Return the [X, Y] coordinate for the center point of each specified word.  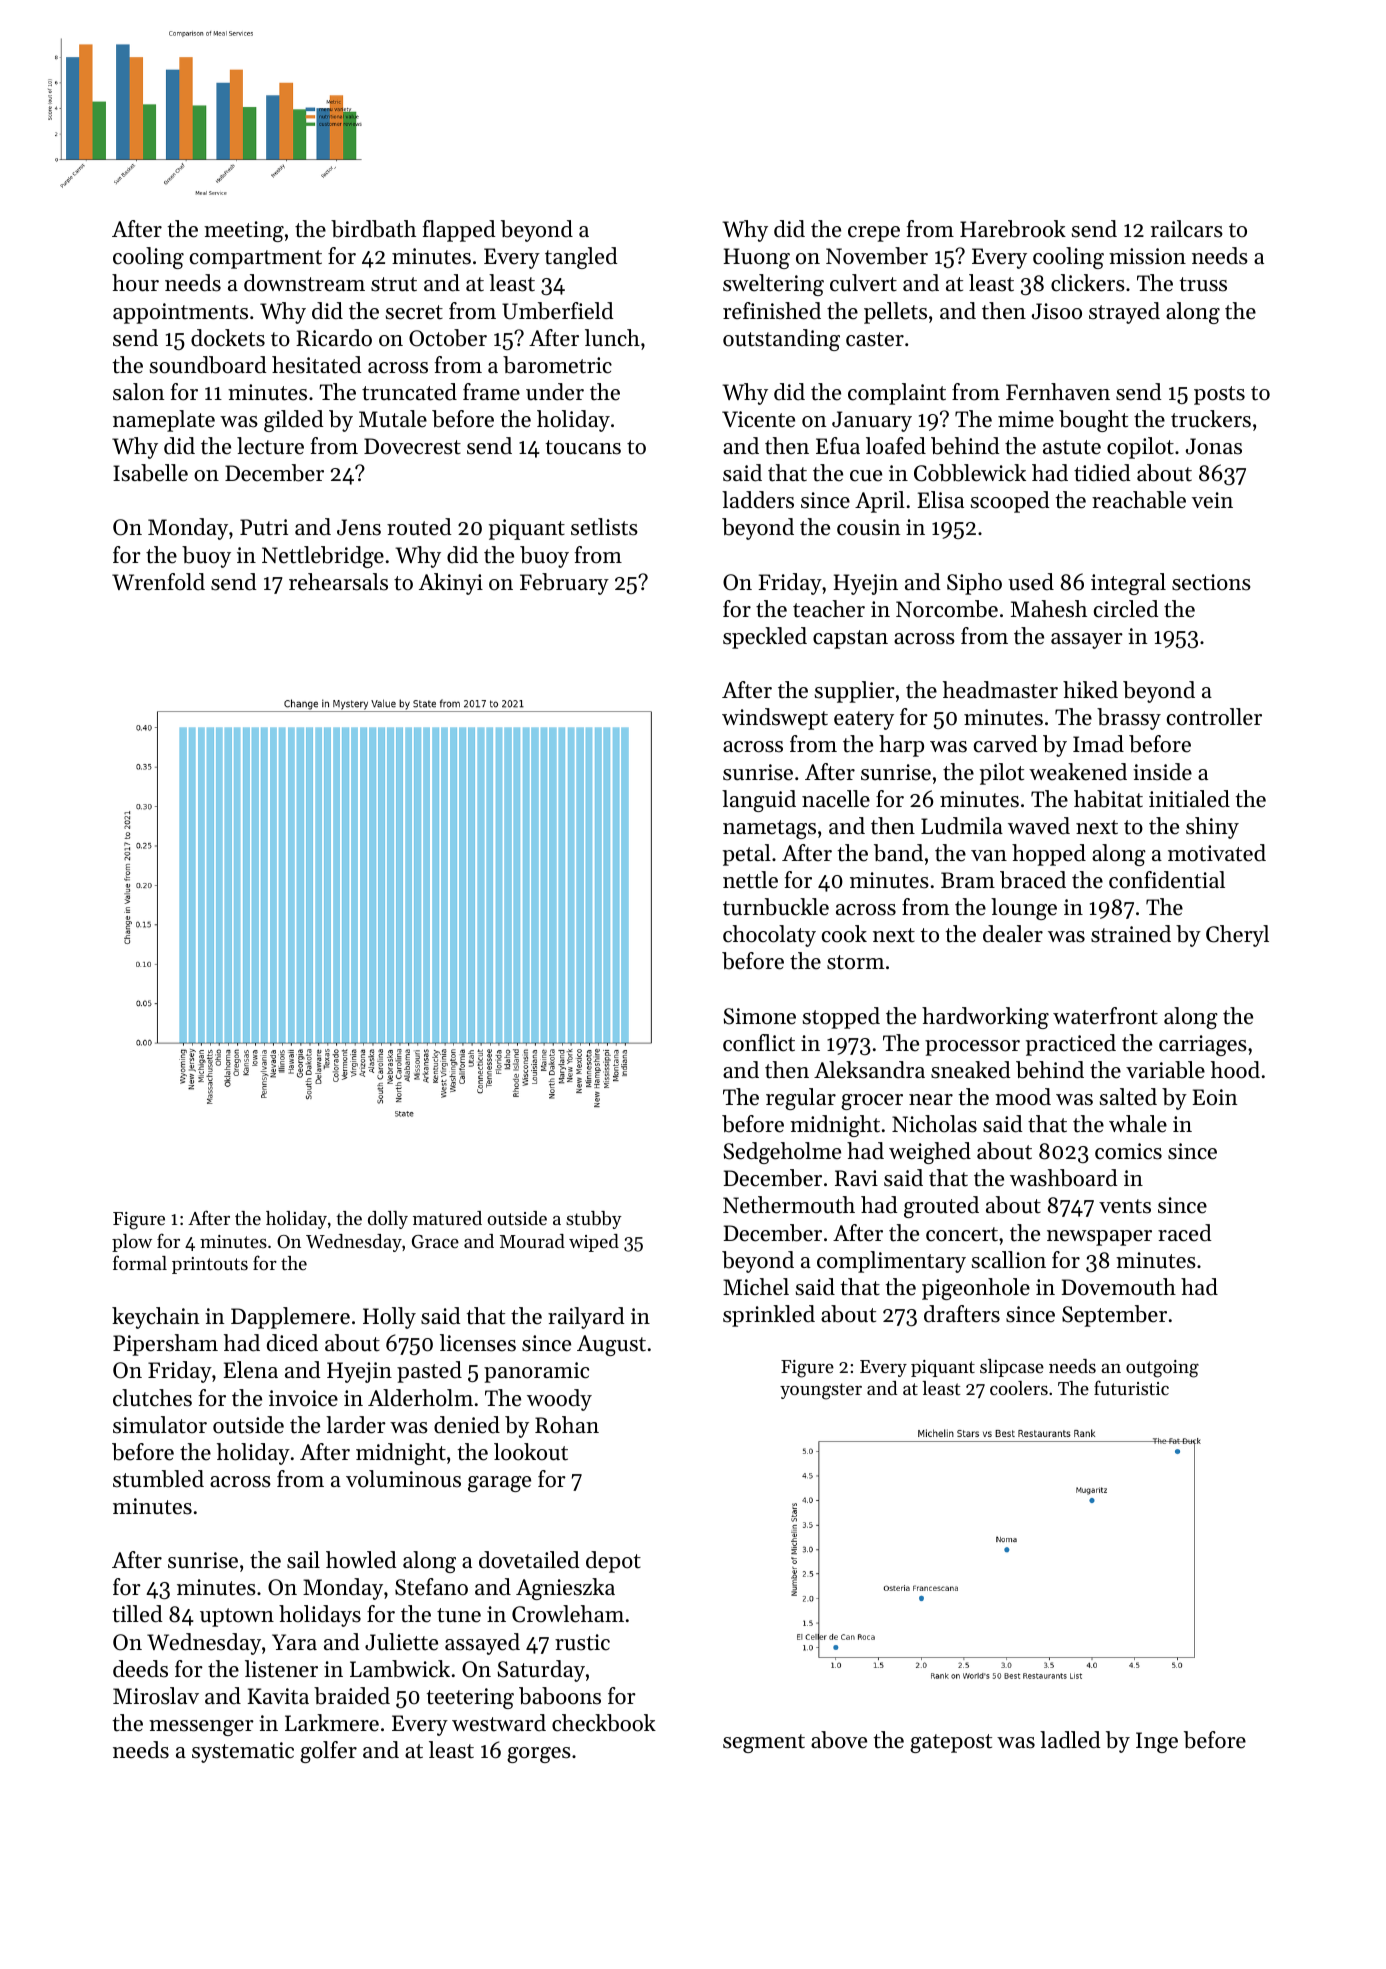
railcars [1187, 229]
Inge [1157, 1742]
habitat [1108, 799]
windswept [775, 719]
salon [139, 392]
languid [759, 801]
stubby [594, 1220]
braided [352, 1696]
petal [747, 855]
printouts [210, 1265]
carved [1006, 744]
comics [1128, 1151]
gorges [539, 1755]
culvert [863, 283]
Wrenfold [158, 582]
